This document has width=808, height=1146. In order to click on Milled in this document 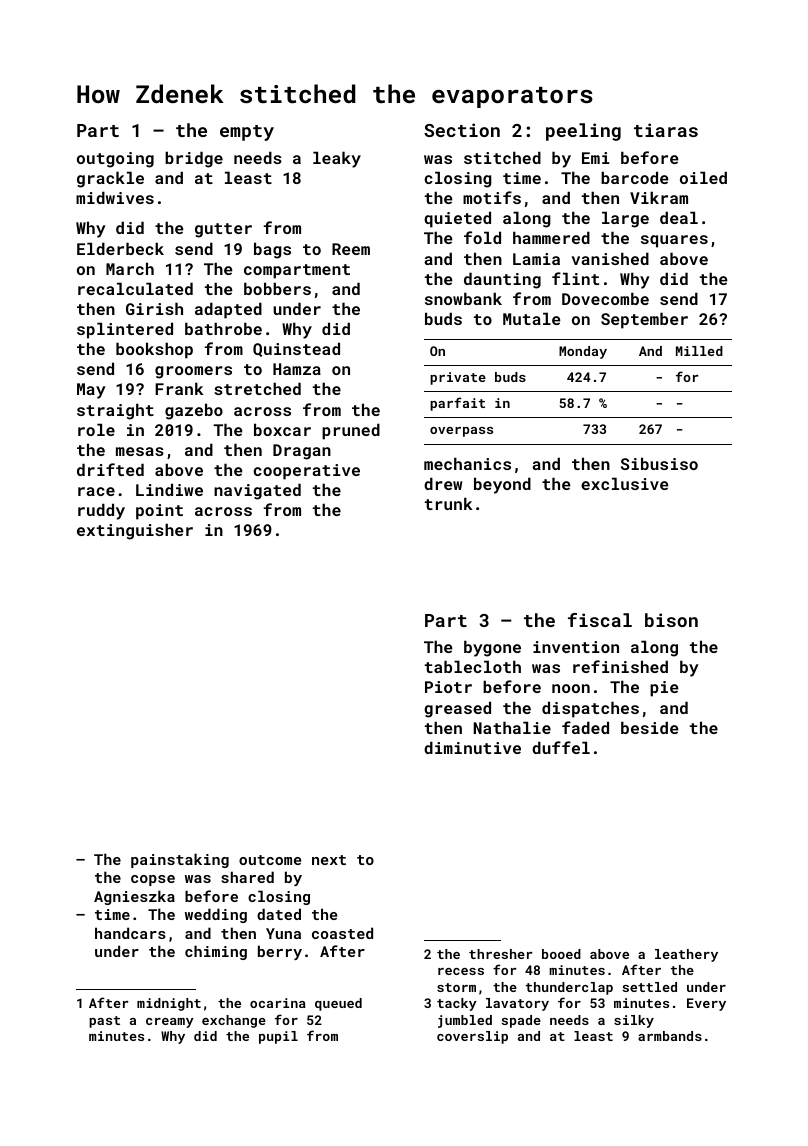, I will do `click(699, 351)`.
